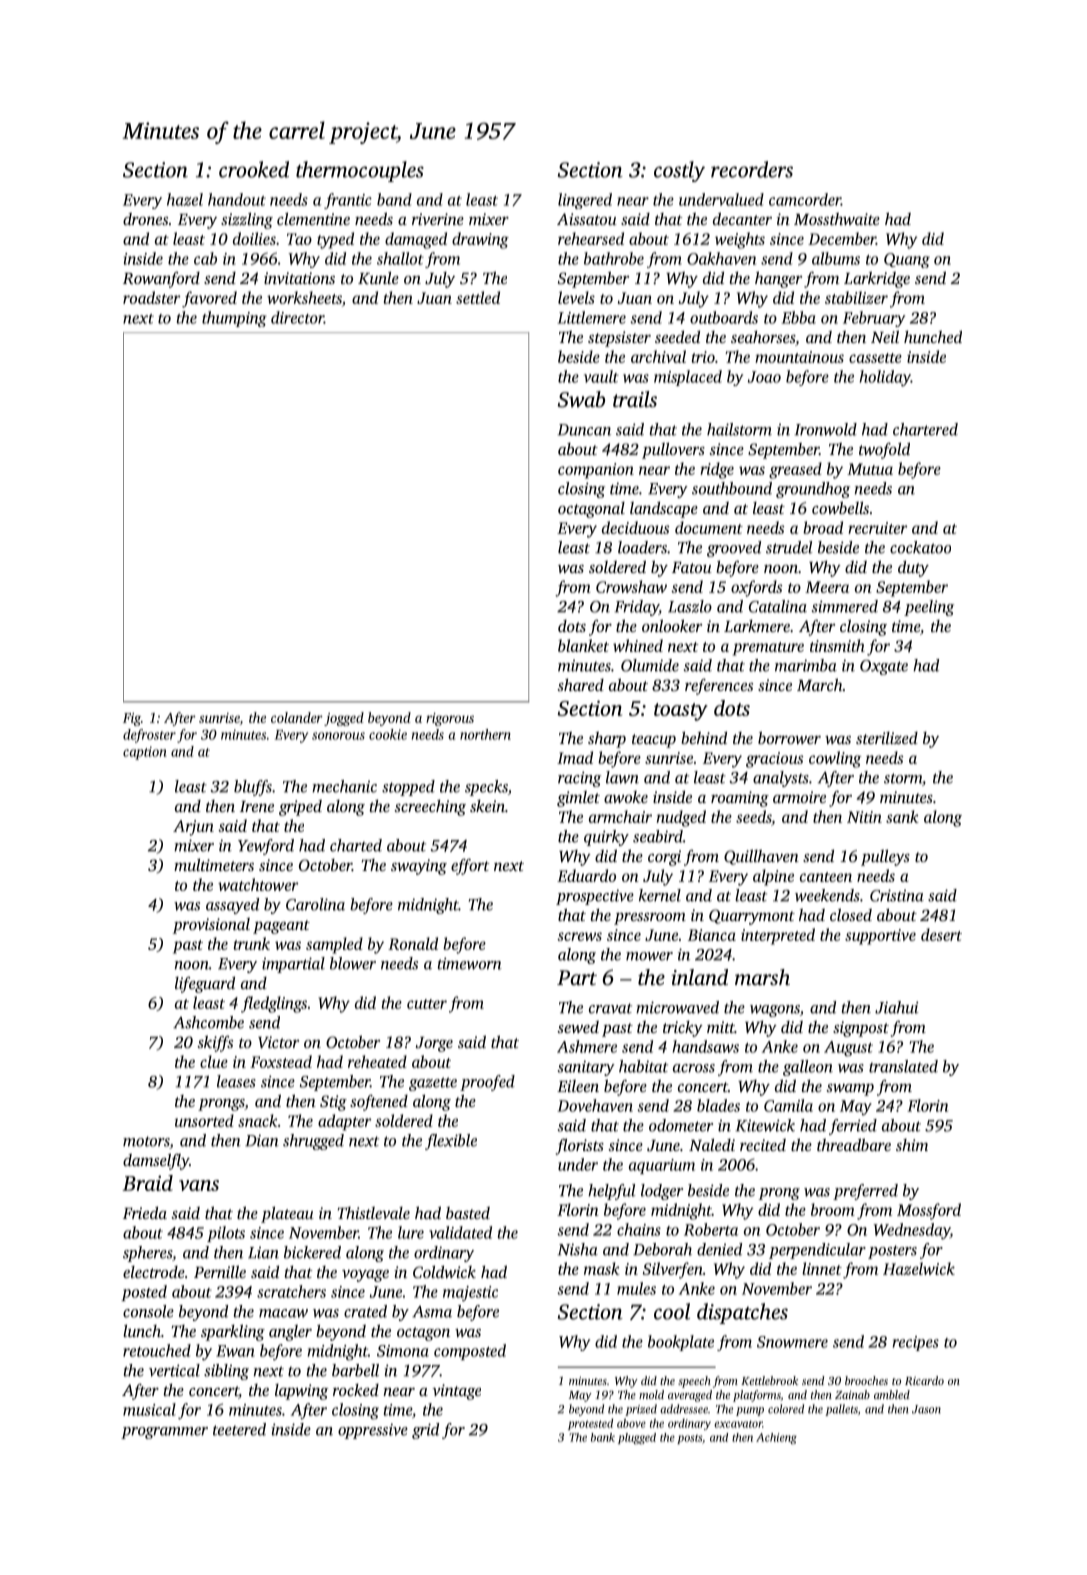 Image resolution: width=1087 pixels, height=1575 pixels. What do you see at coordinates (584, 430) in the image?
I see `Duncan` at bounding box center [584, 430].
